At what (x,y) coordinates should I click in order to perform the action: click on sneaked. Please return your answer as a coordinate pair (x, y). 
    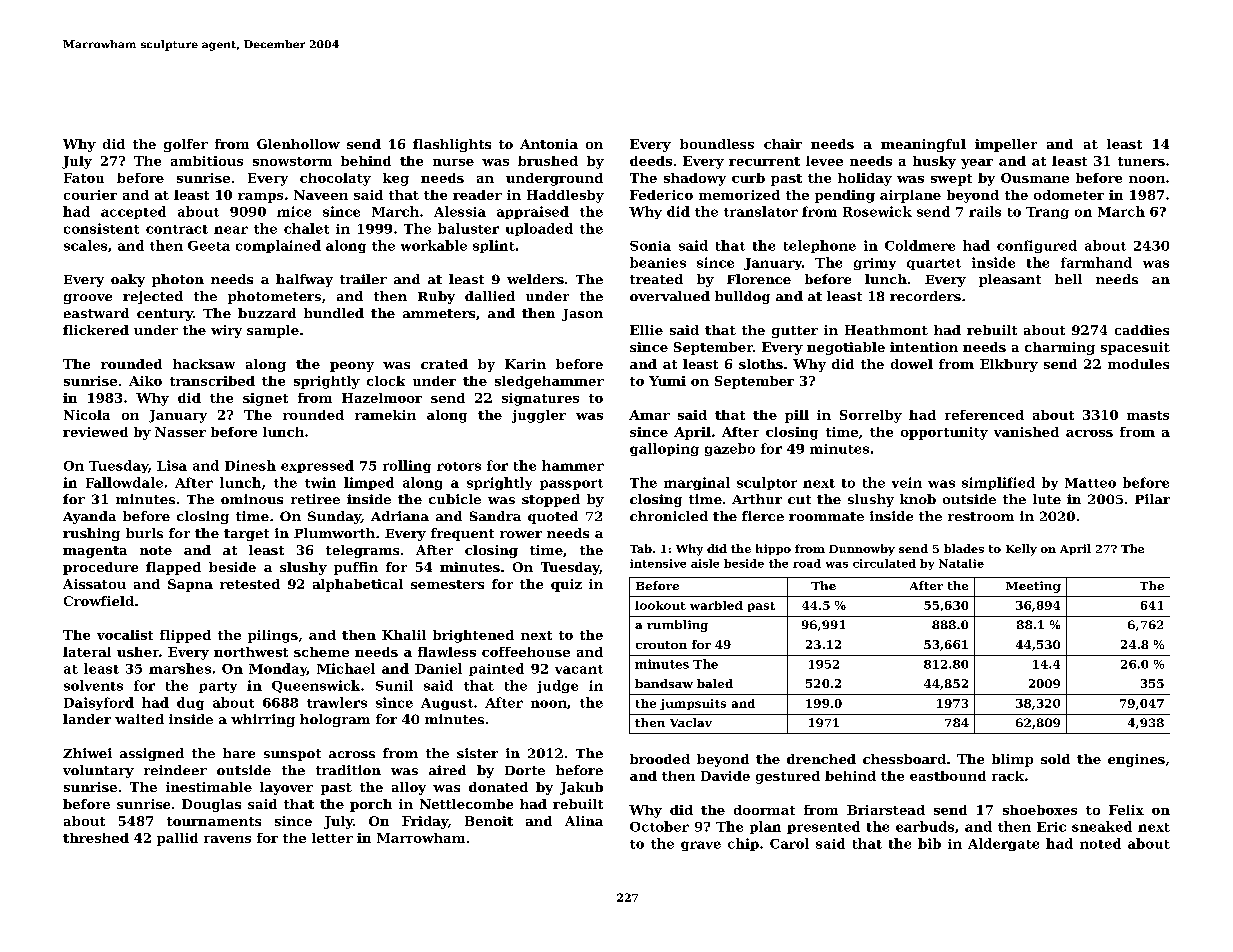
    Looking at the image, I should click on (1102, 826).
